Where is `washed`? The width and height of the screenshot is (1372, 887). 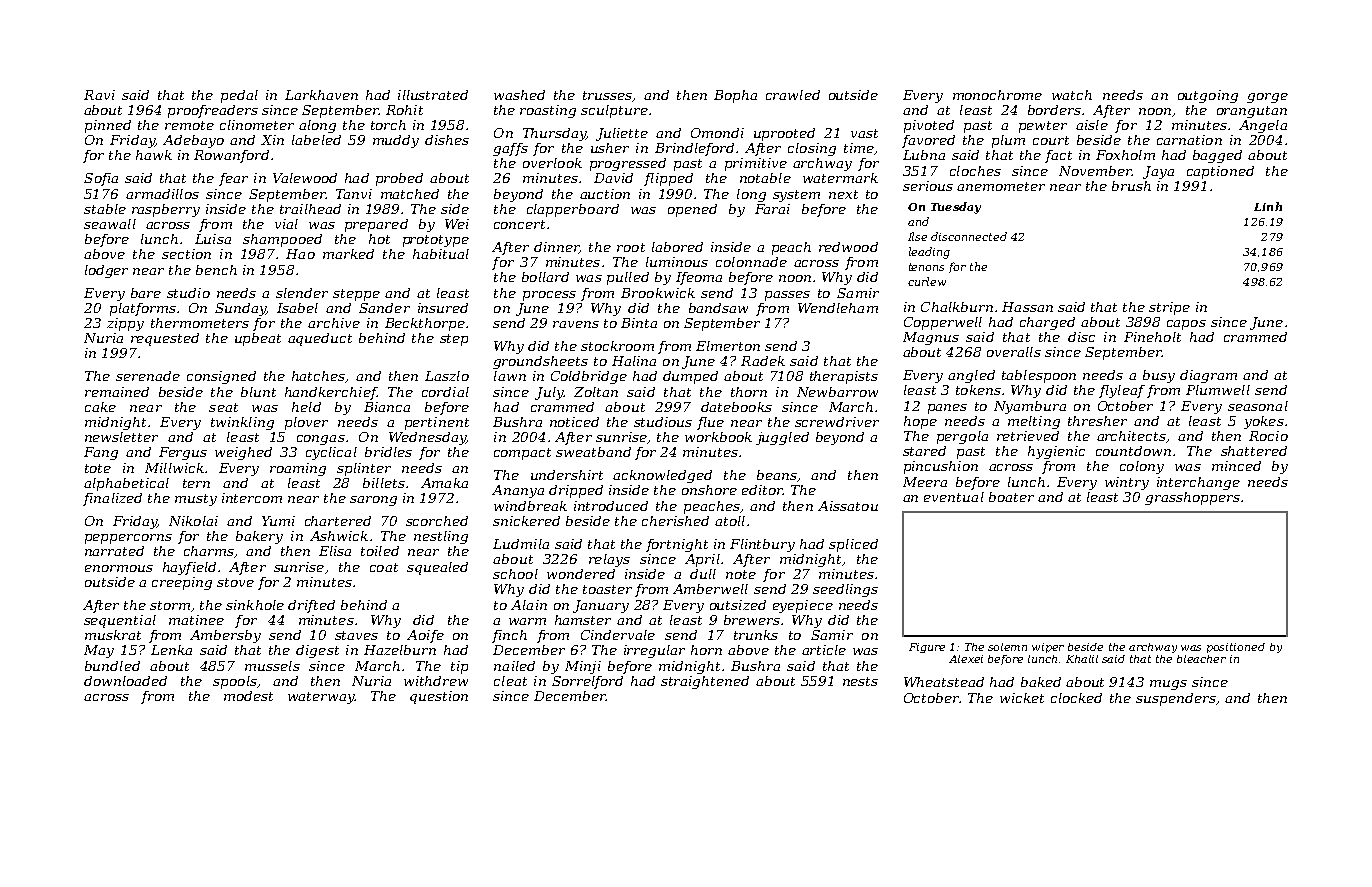 washed is located at coordinates (519, 95).
